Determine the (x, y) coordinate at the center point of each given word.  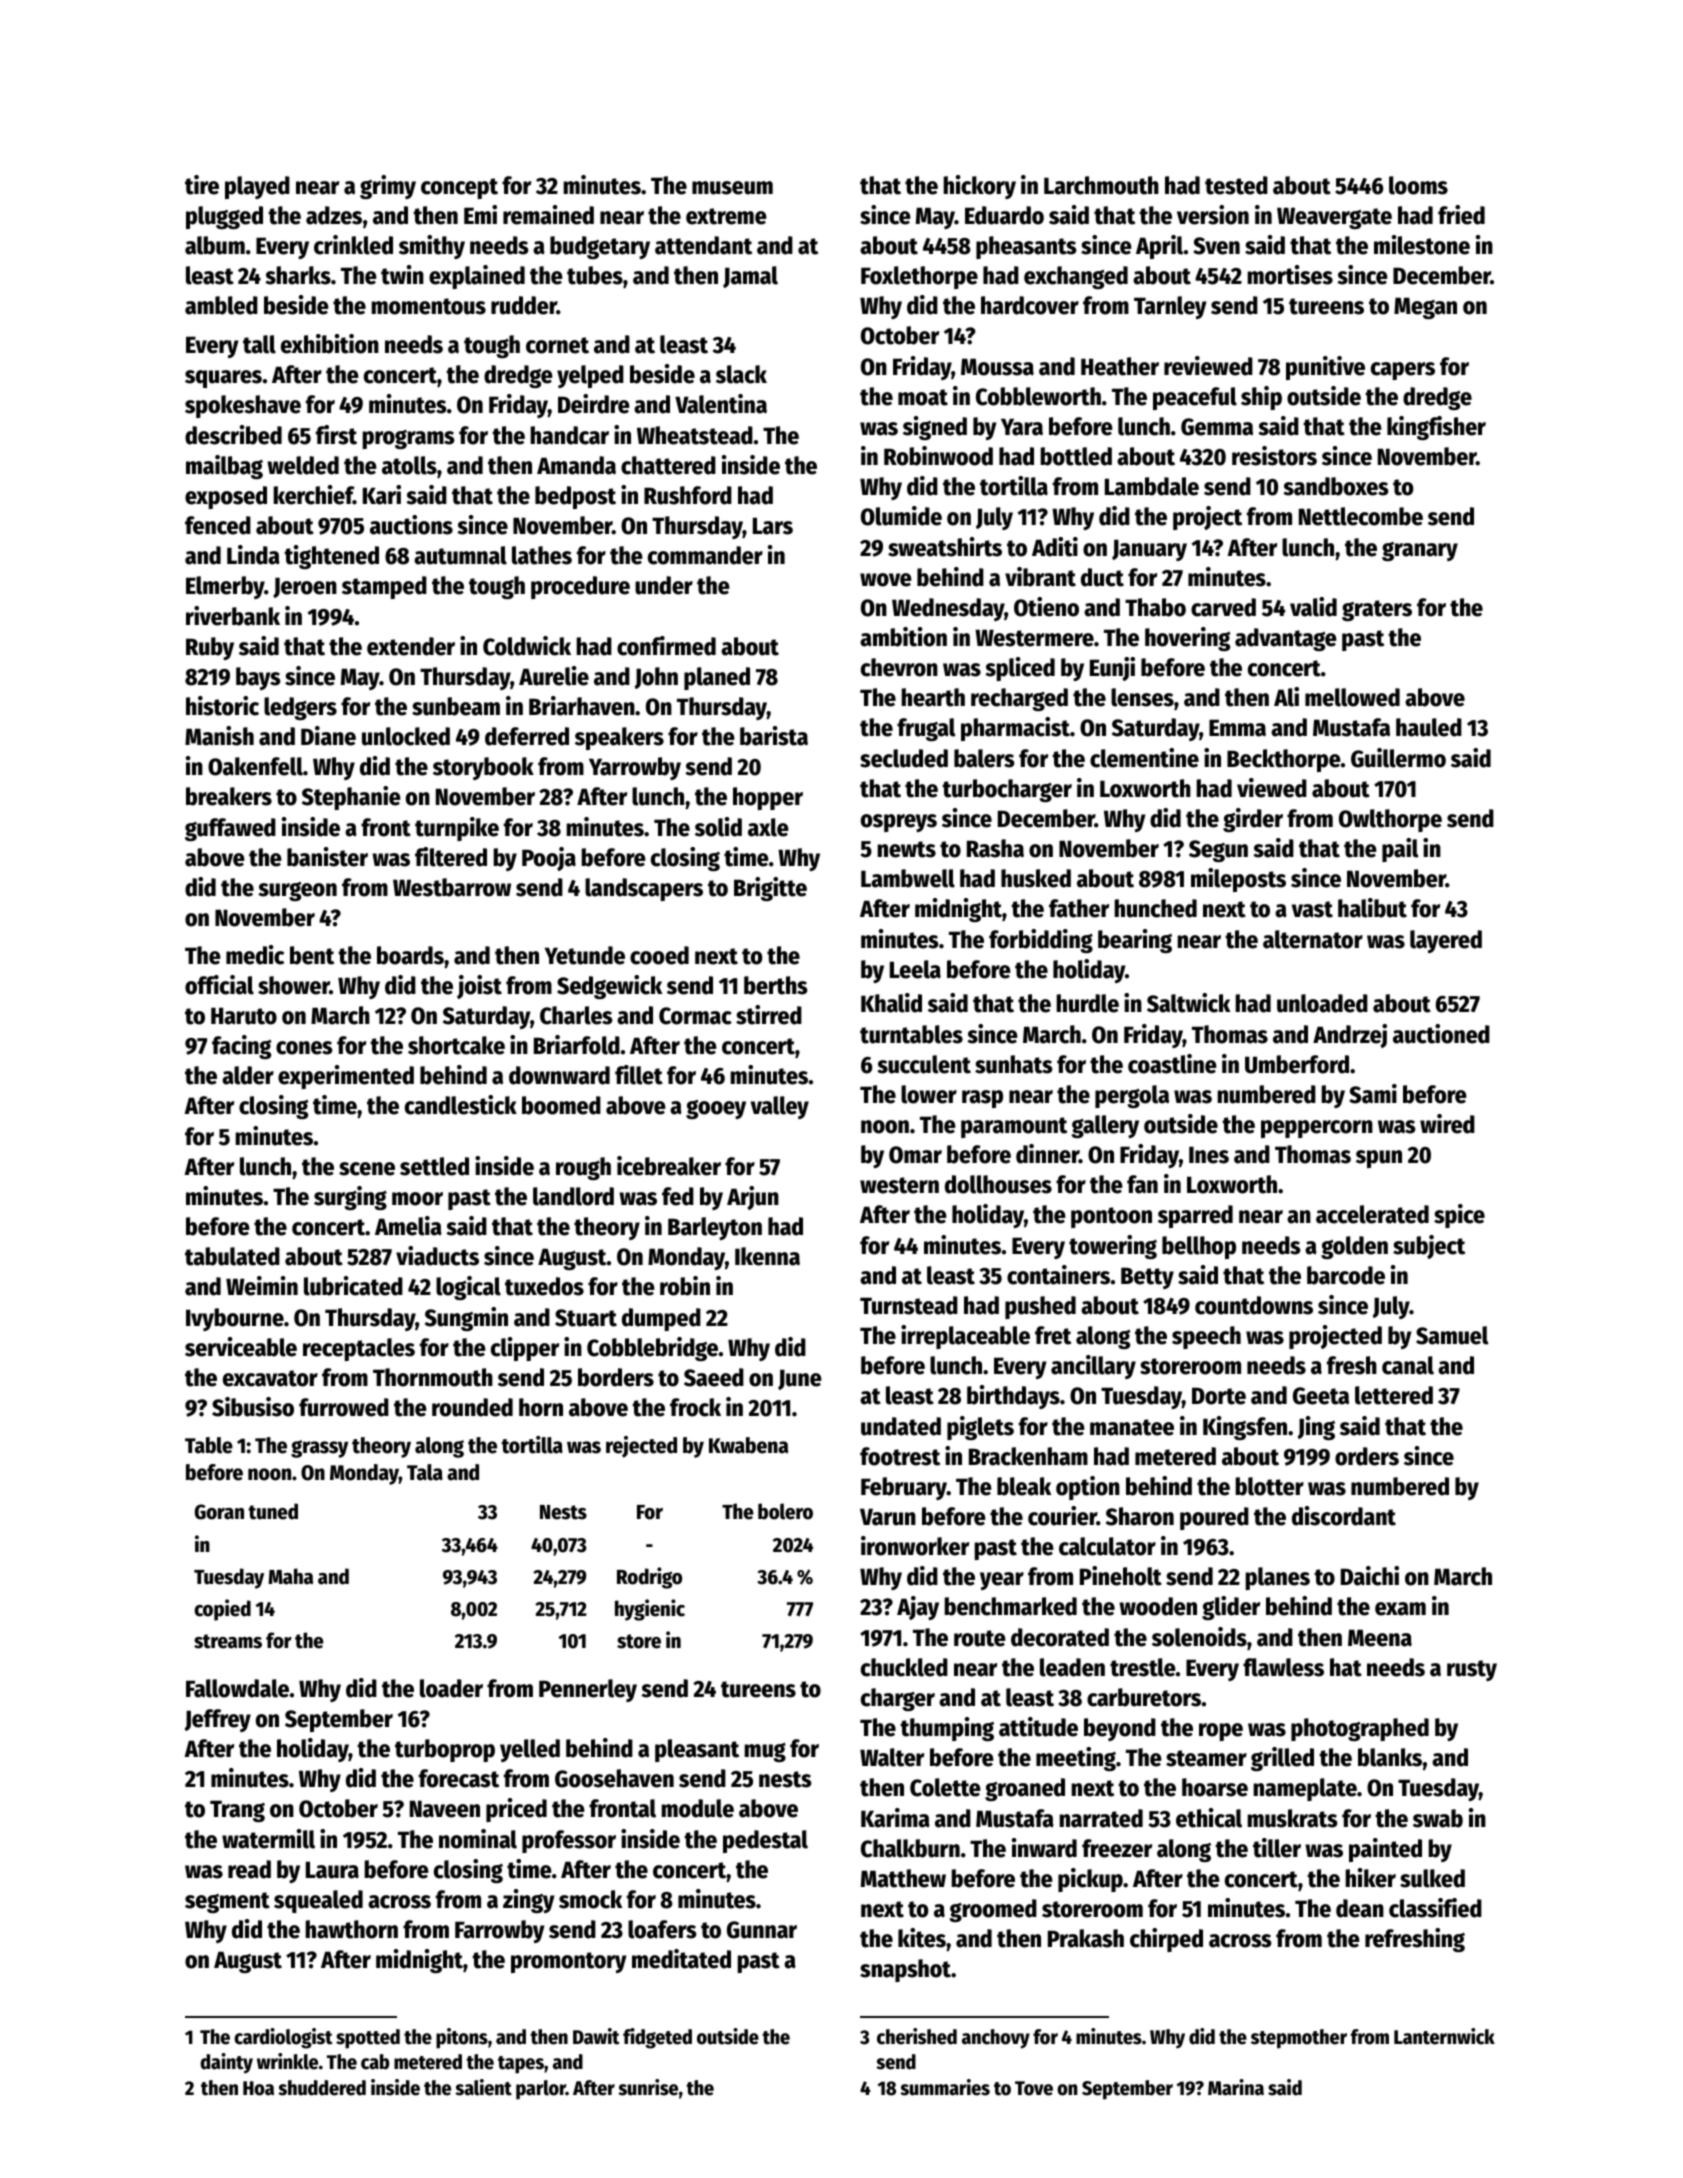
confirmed (666, 646)
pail (1400, 850)
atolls (409, 465)
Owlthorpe (1390, 820)
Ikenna (767, 1256)
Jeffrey (217, 1720)
